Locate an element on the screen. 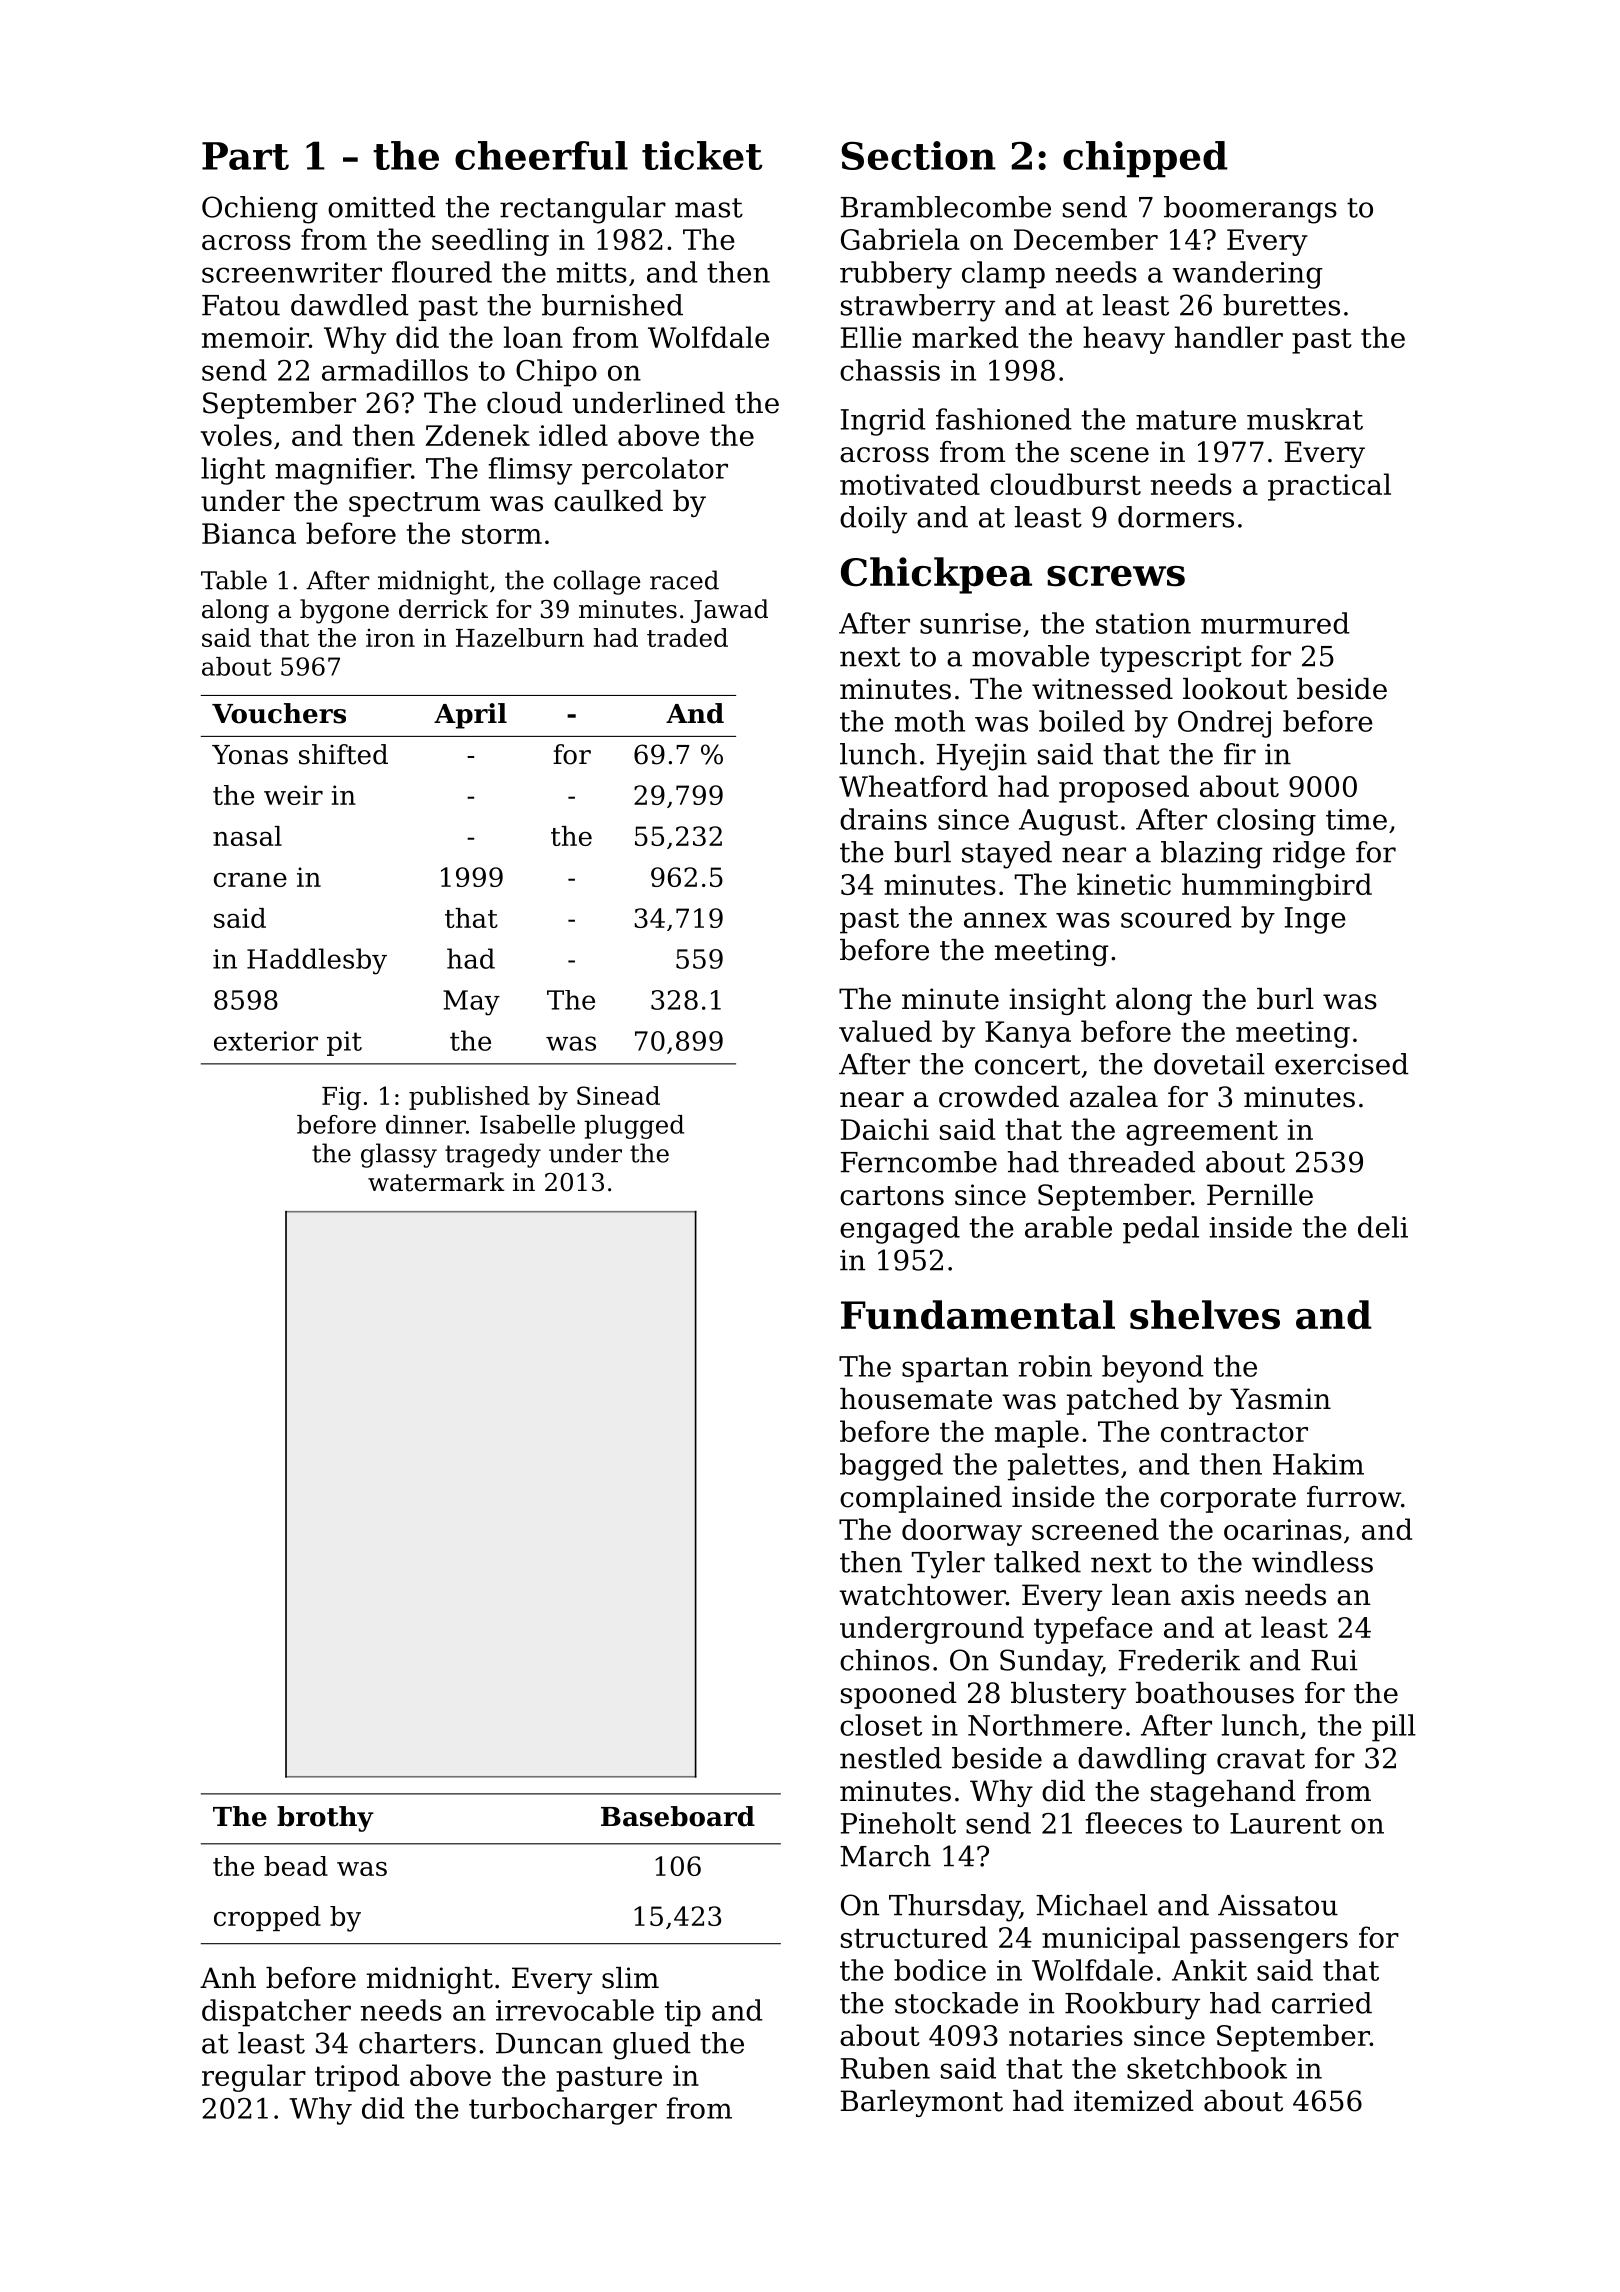 Image resolution: width=1620 pixels, height=2292 pixels. August is located at coordinates (1068, 822).
